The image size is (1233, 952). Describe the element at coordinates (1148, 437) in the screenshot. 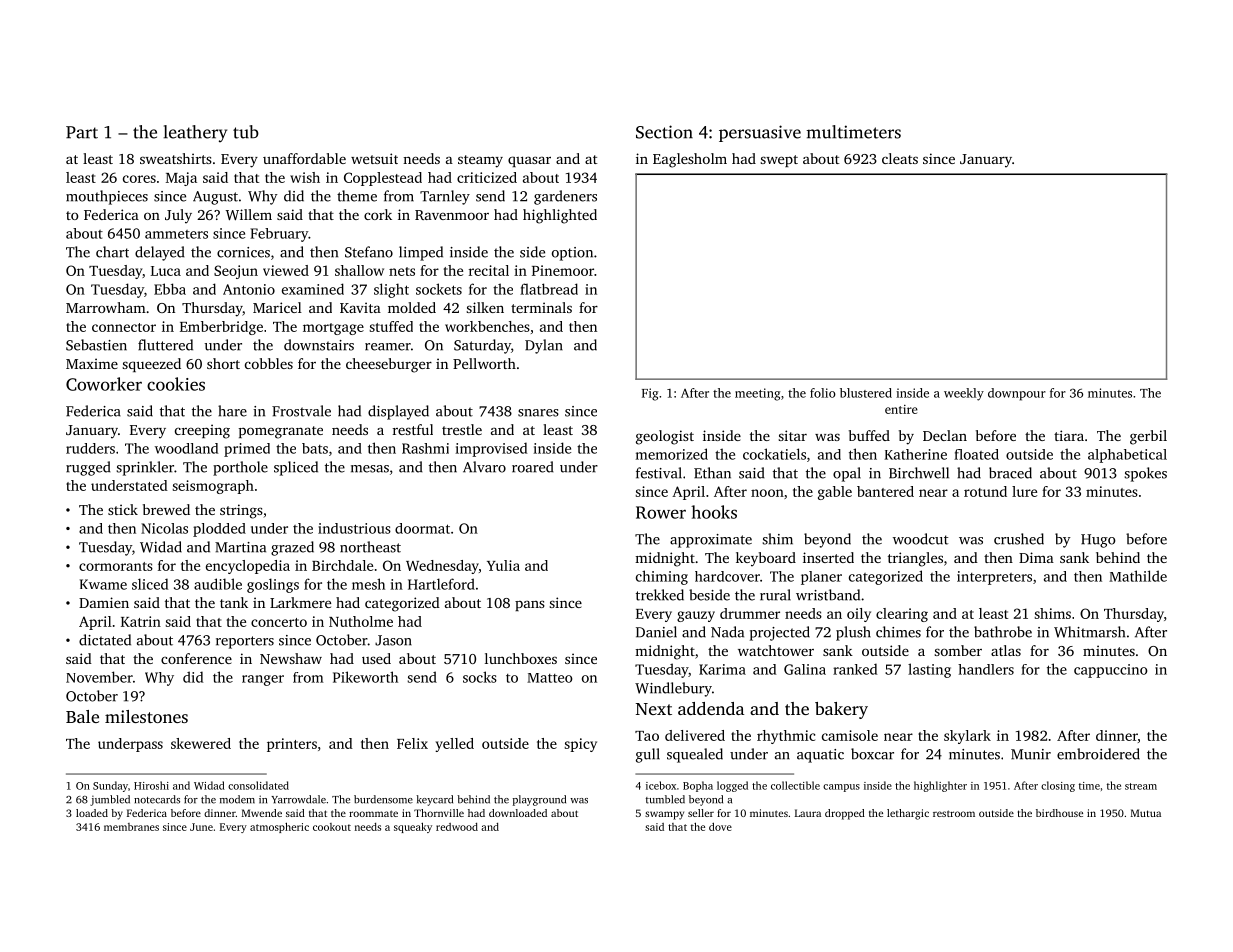

I see `gerbil` at that location.
